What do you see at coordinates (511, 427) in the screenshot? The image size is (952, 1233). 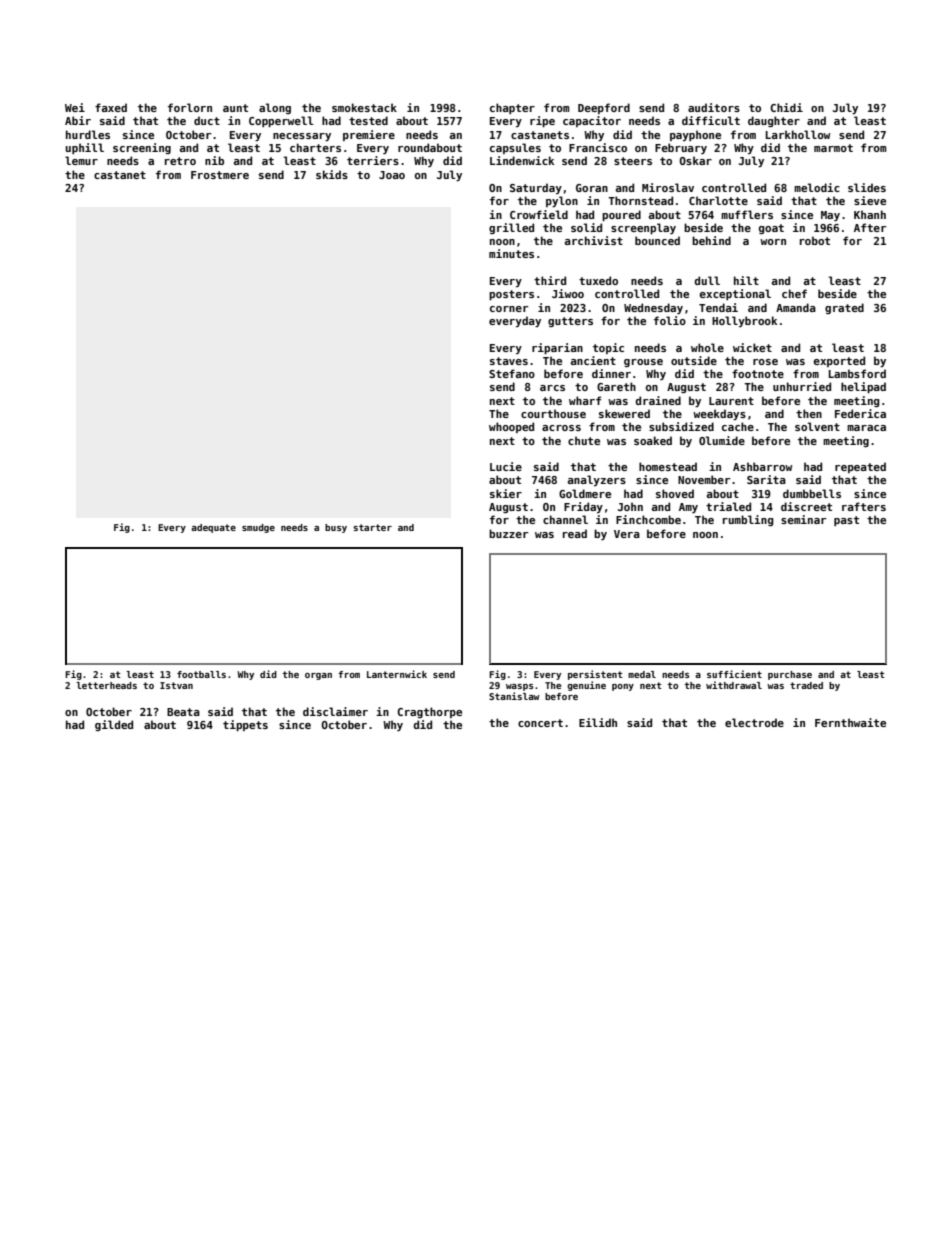 I see `whooped` at bounding box center [511, 427].
